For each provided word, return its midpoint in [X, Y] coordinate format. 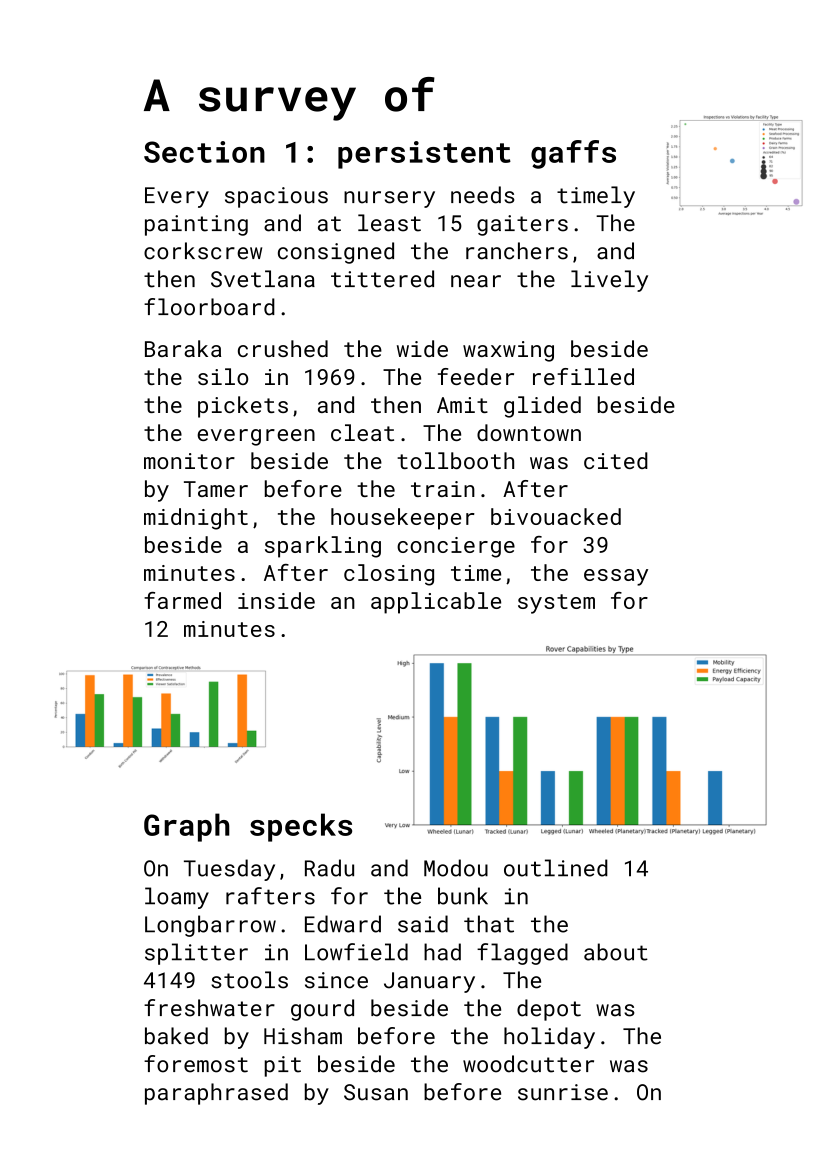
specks [301, 827]
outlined [556, 868]
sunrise [563, 1092]
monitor [189, 461]
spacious [276, 197]
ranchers [517, 251]
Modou [456, 868]
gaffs [573, 154]
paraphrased [216, 1094]
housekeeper [403, 519]
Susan [376, 1092]
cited [616, 460]
